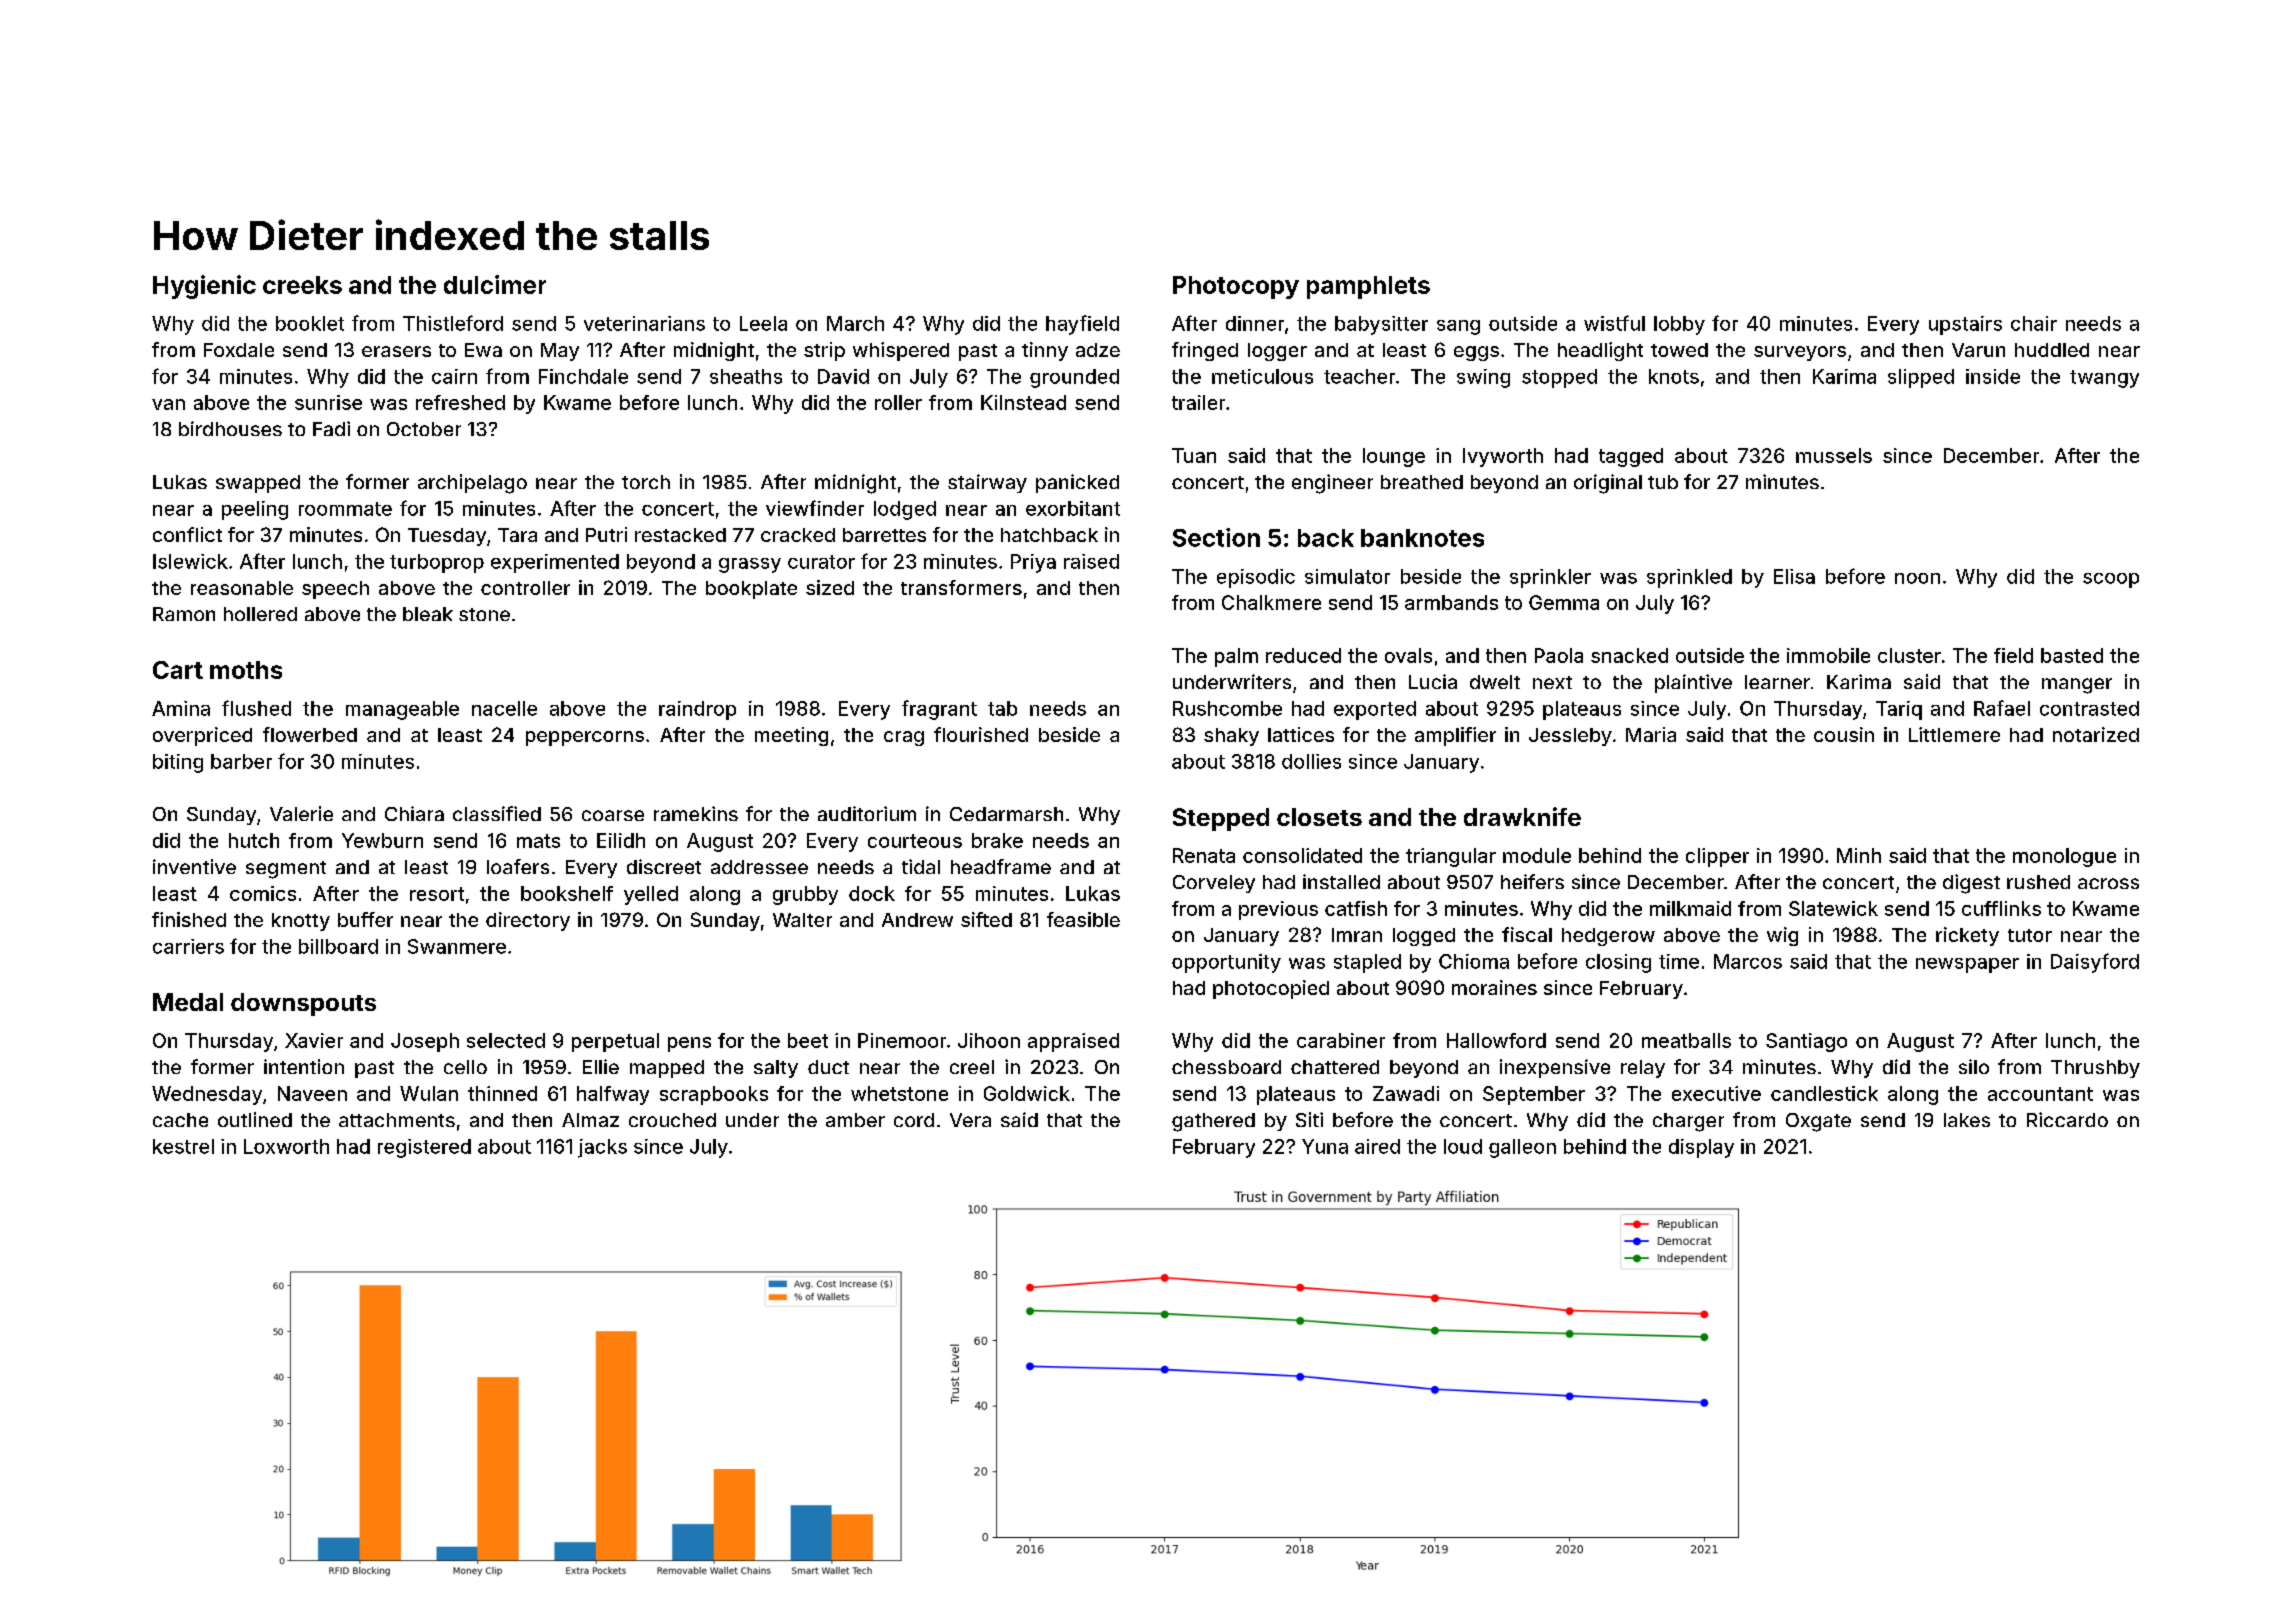  What do you see at coordinates (1033, 563) in the screenshot?
I see `Priya` at bounding box center [1033, 563].
